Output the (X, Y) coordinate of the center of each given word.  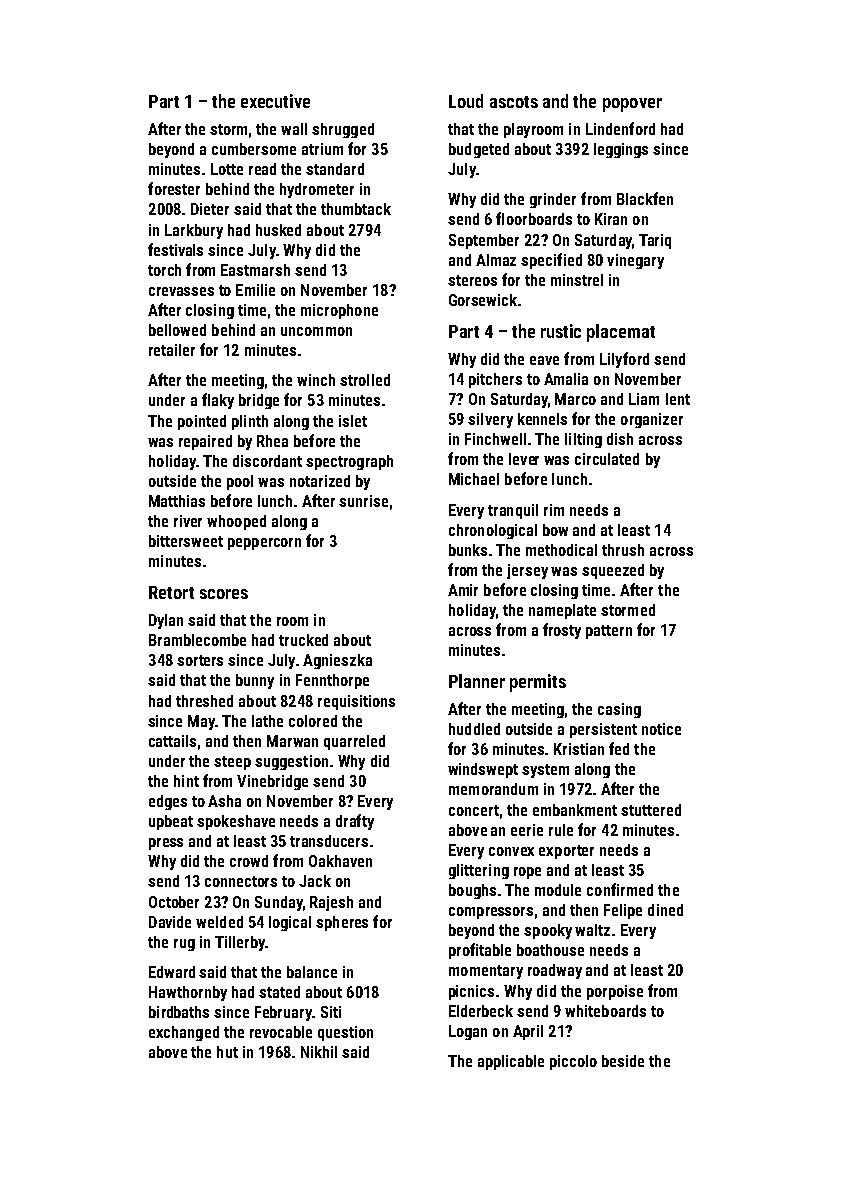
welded (219, 922)
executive (275, 101)
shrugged (343, 130)
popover (632, 105)
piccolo (573, 1062)
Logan (468, 1032)
